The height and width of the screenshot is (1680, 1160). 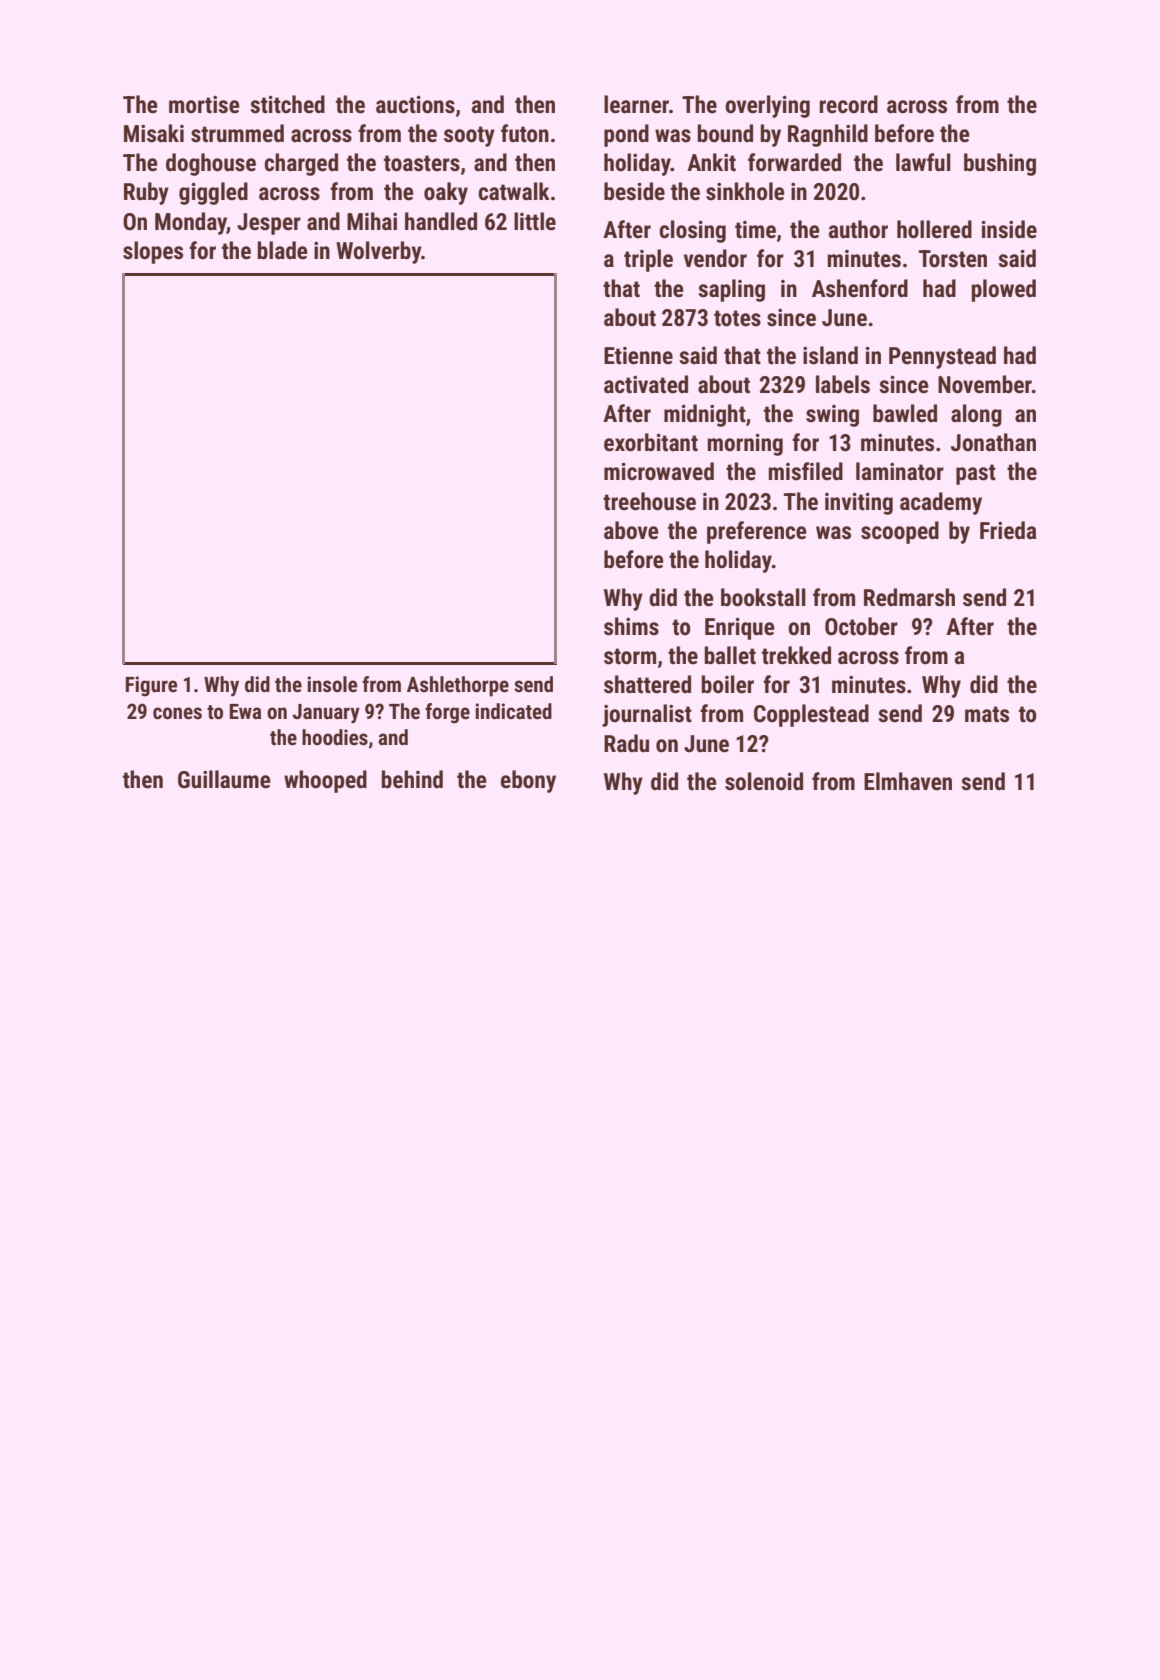 What do you see at coordinates (151, 686) in the screenshot?
I see `Figure` at bounding box center [151, 686].
